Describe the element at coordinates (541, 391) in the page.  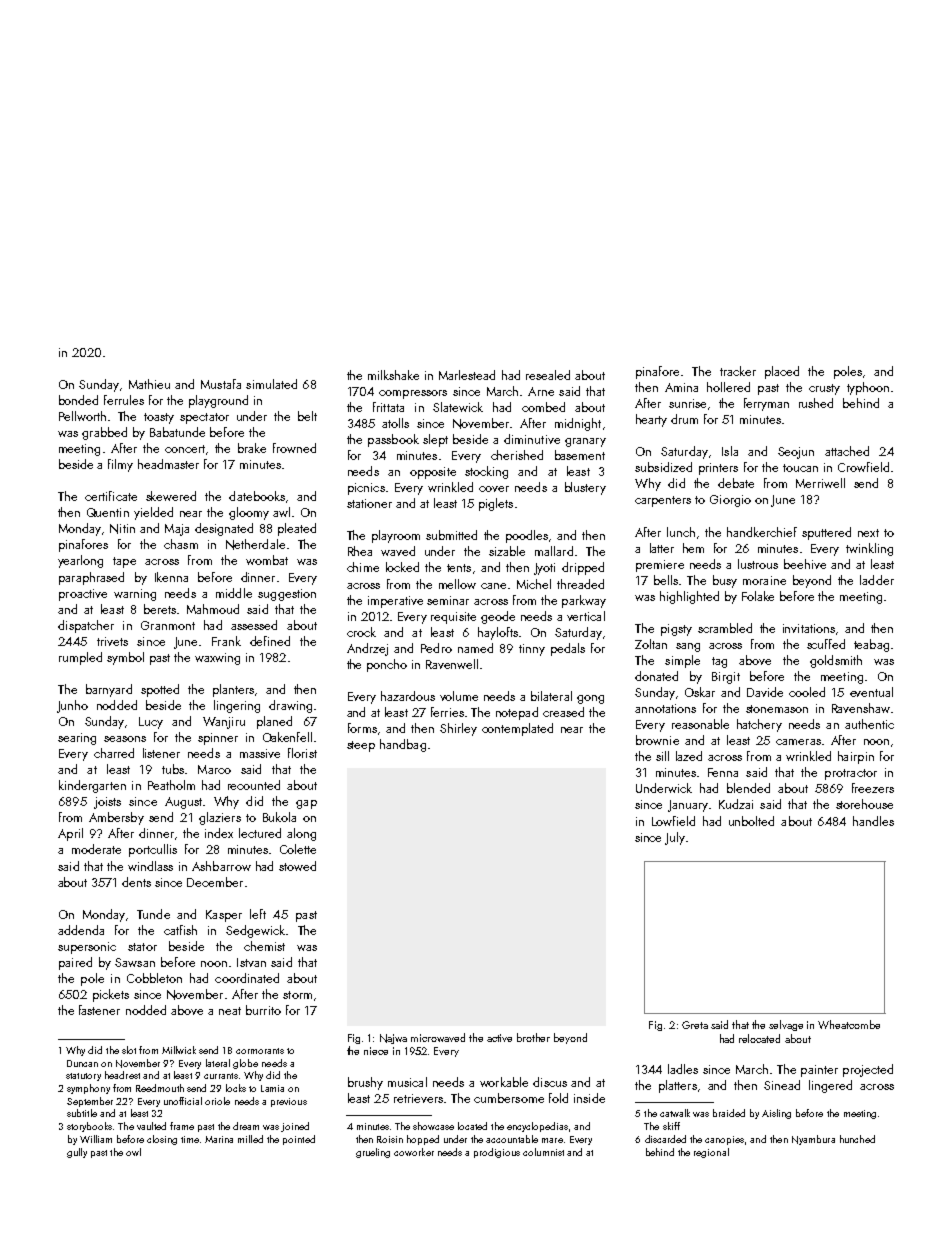
I see `Arne` at that location.
